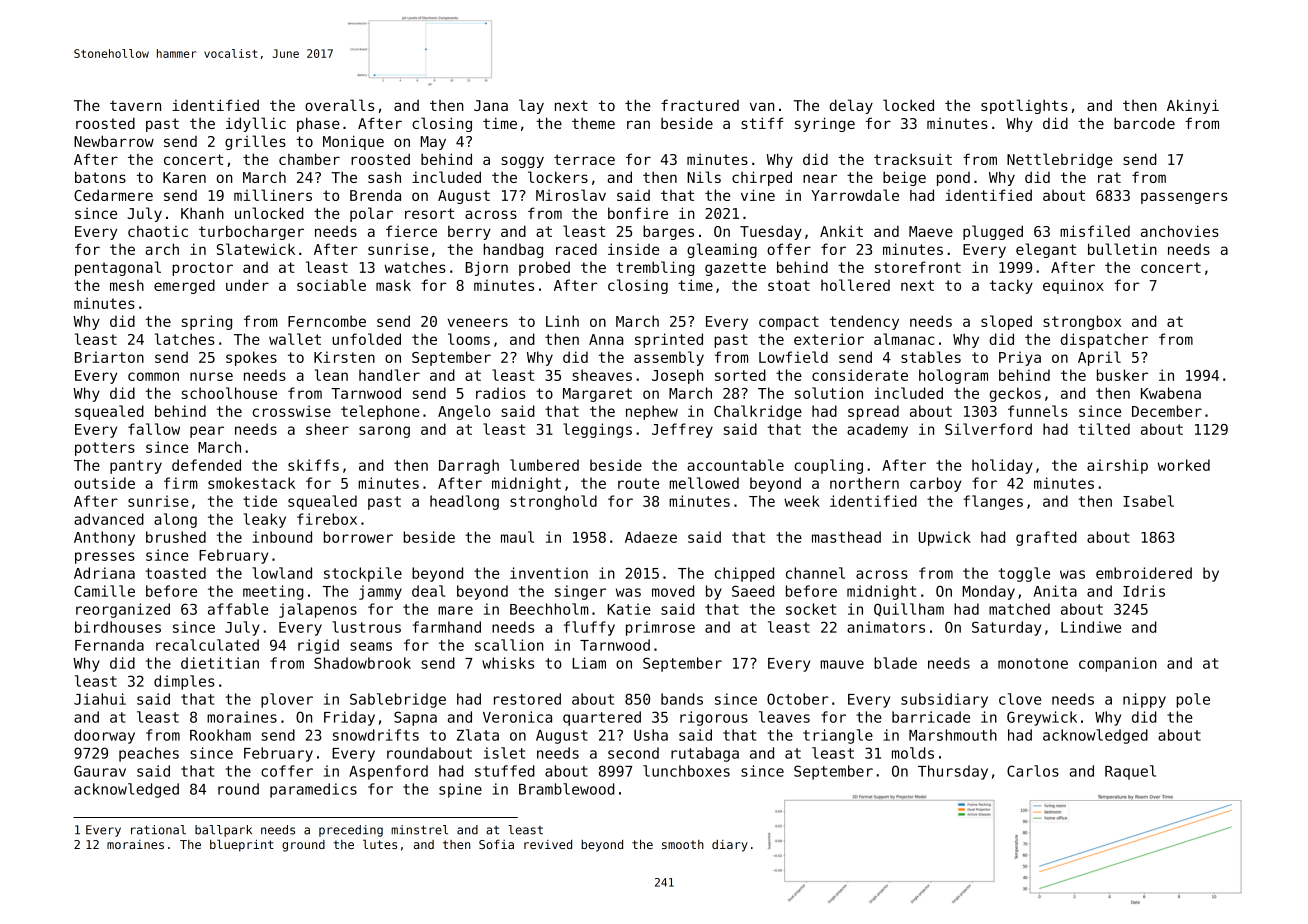  Describe the element at coordinates (683, 844) in the image. I see `smooth` at that location.
